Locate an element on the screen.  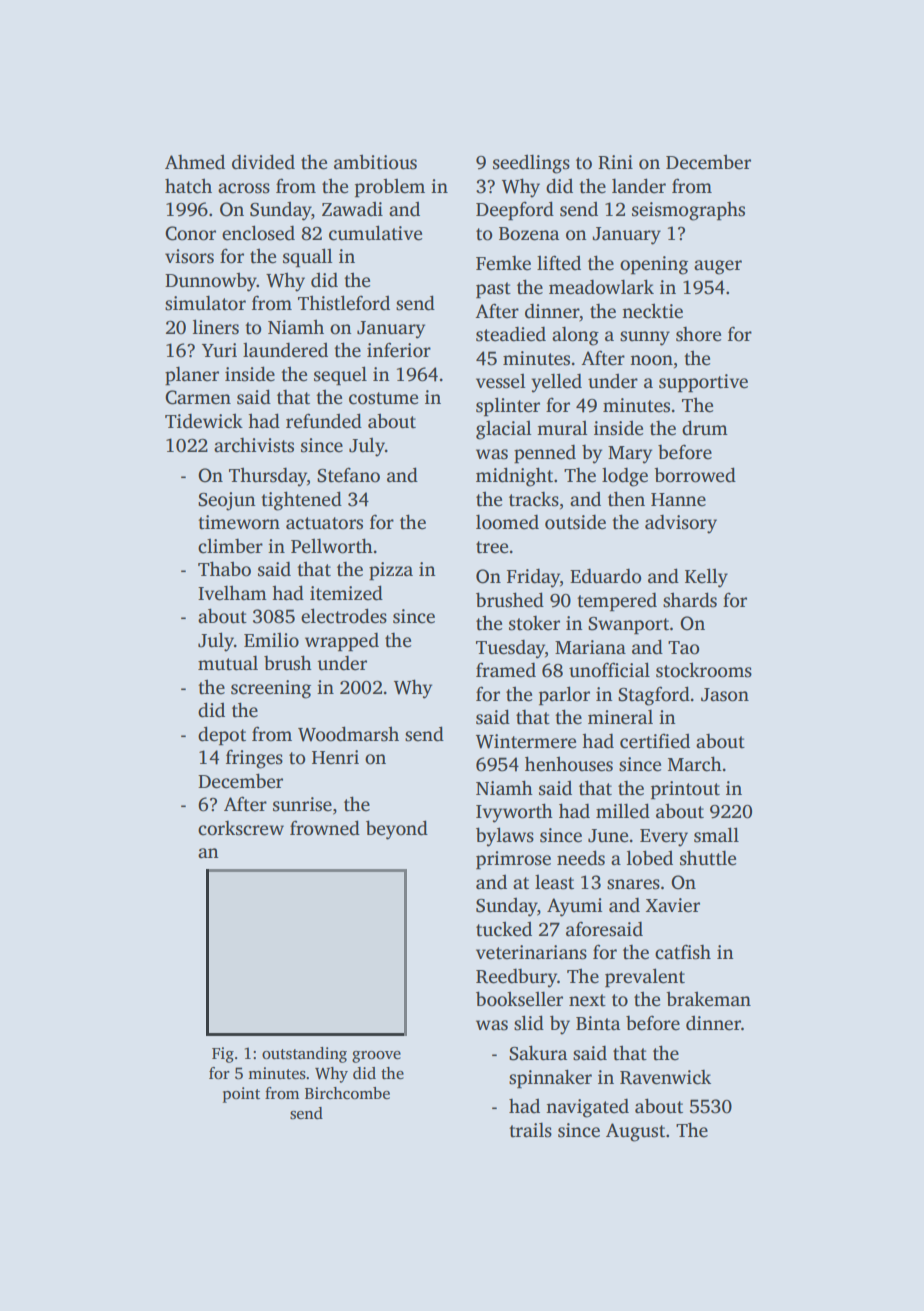
Ravenwick is located at coordinates (665, 1077).
